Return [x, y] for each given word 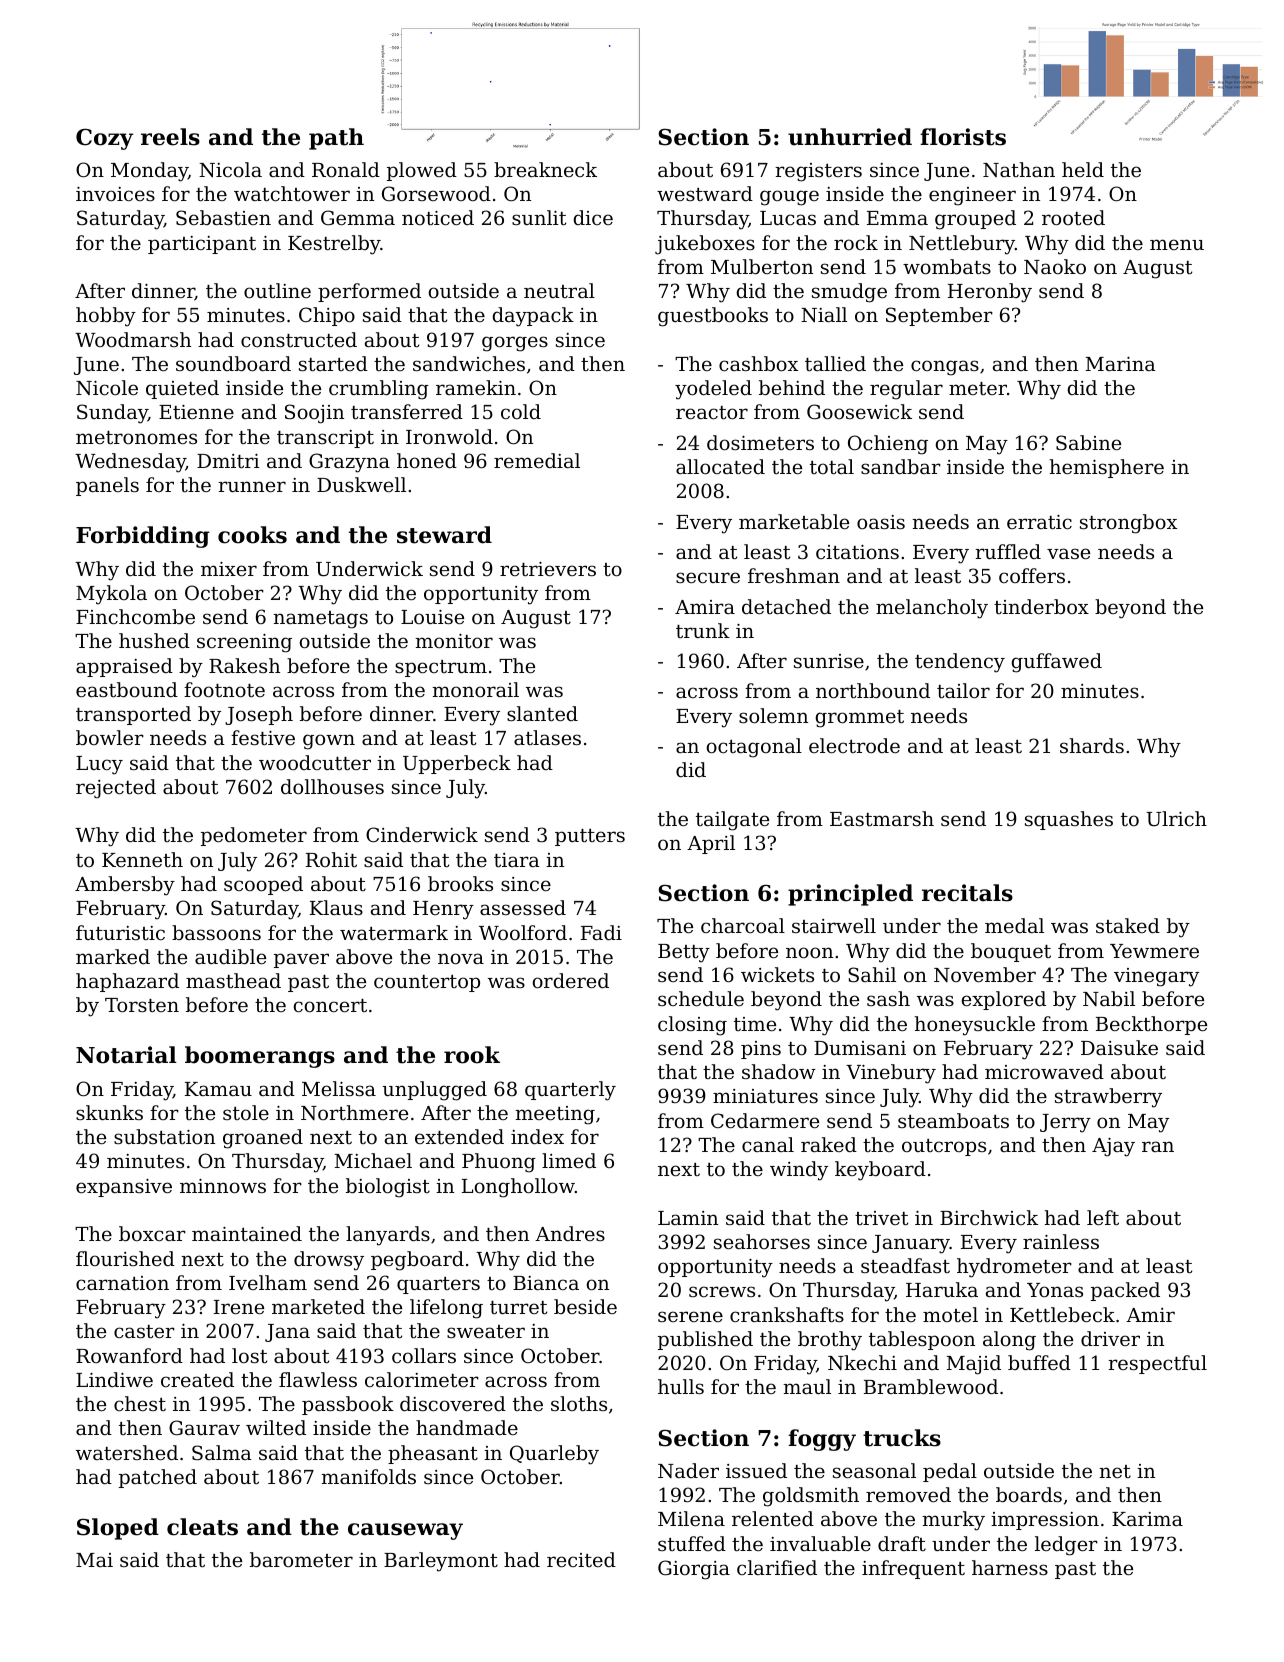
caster [144, 1331]
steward [444, 535]
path [336, 139]
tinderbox [1041, 606]
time [755, 1024]
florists [963, 137]
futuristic [120, 932]
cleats [202, 1527]
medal [1014, 925]
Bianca [546, 1283]
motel [950, 1314]
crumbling [379, 390]
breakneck [545, 169]
